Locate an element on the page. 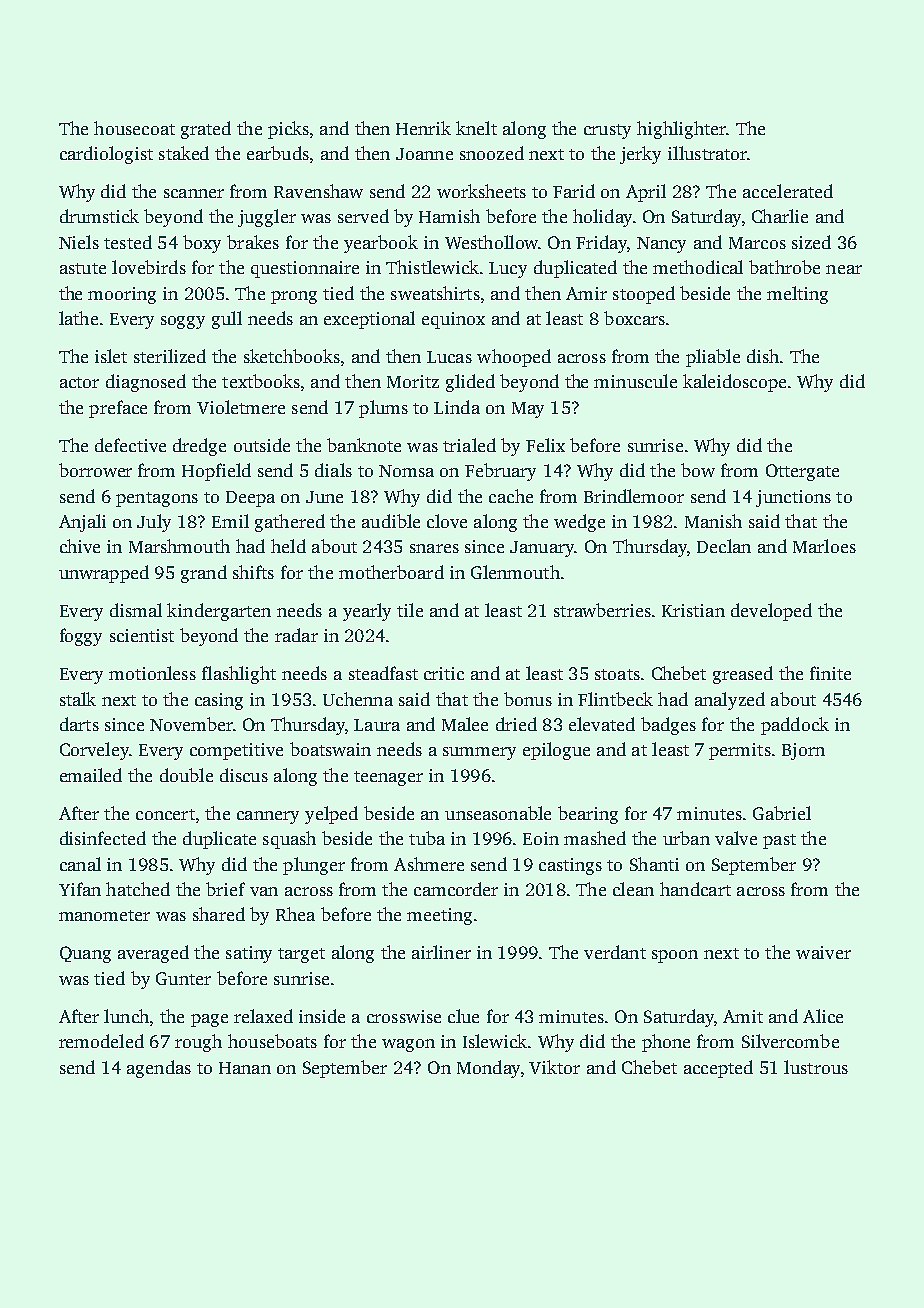 This image has width=924, height=1308. analyzed is located at coordinates (730, 701).
